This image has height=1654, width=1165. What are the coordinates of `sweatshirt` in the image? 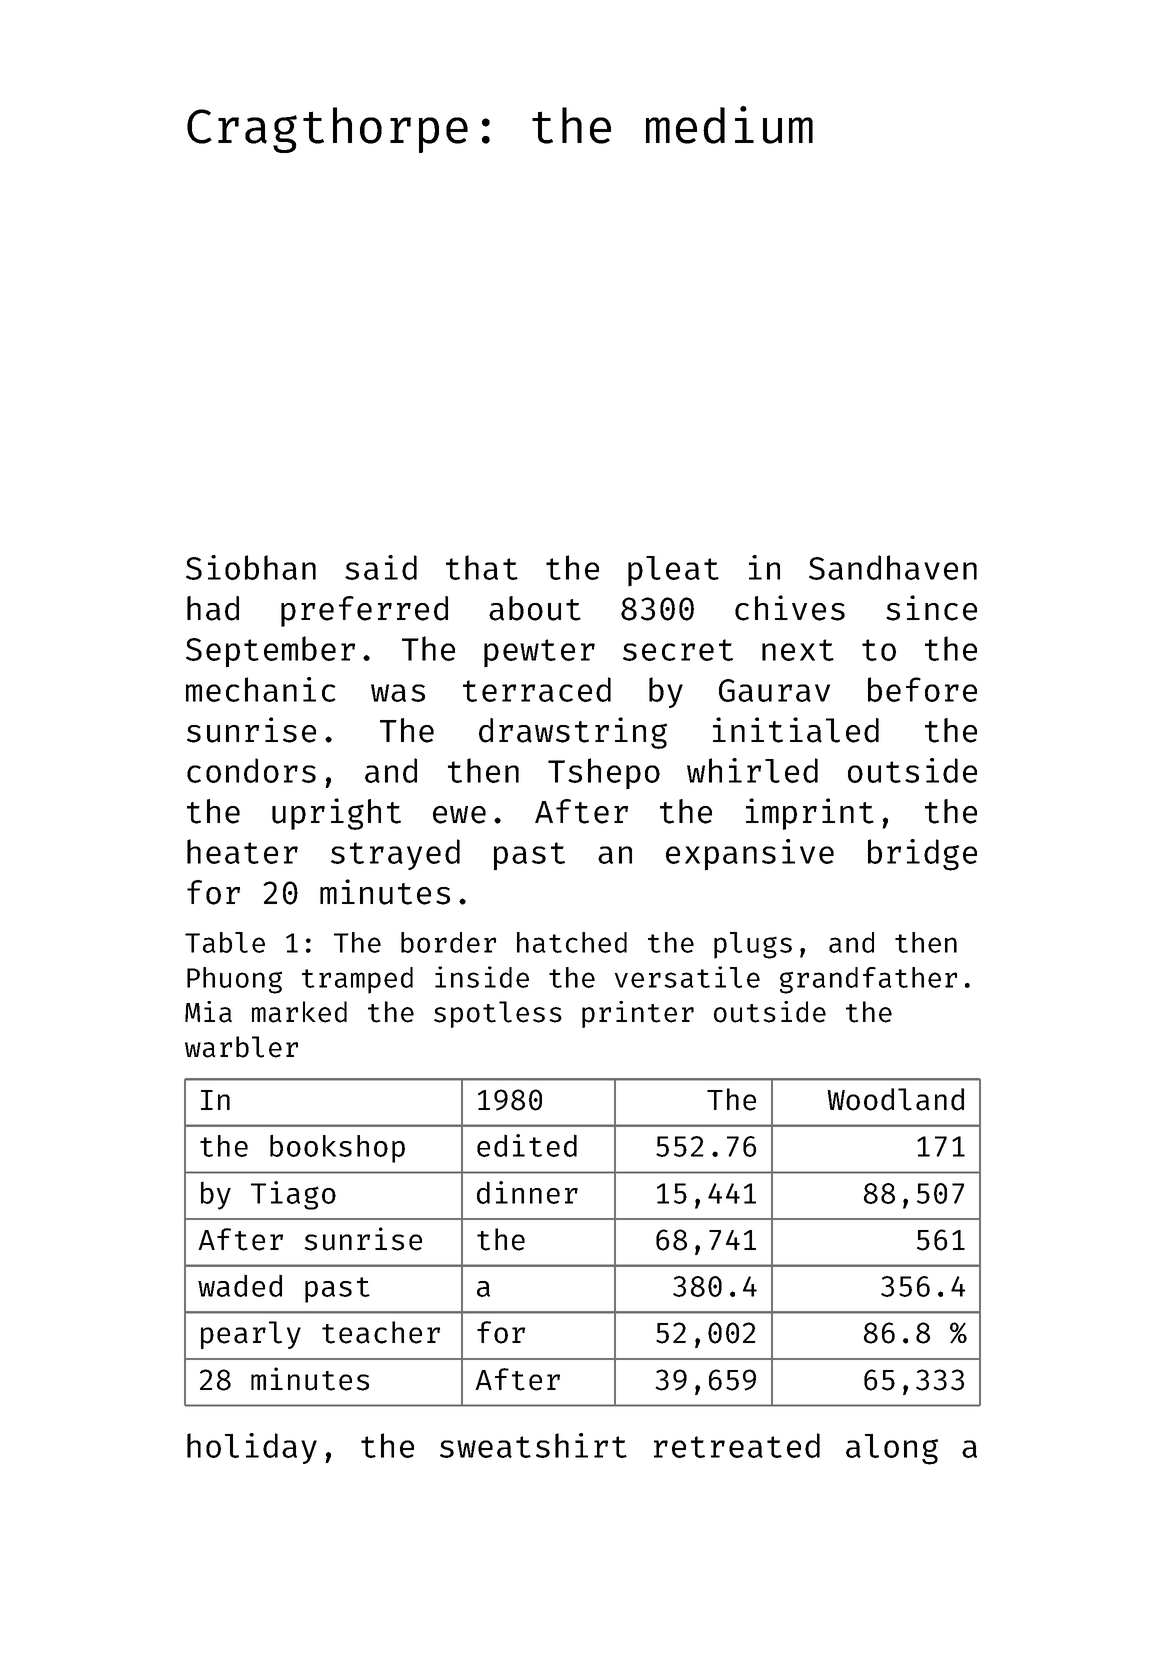 It's located at (533, 1445).
